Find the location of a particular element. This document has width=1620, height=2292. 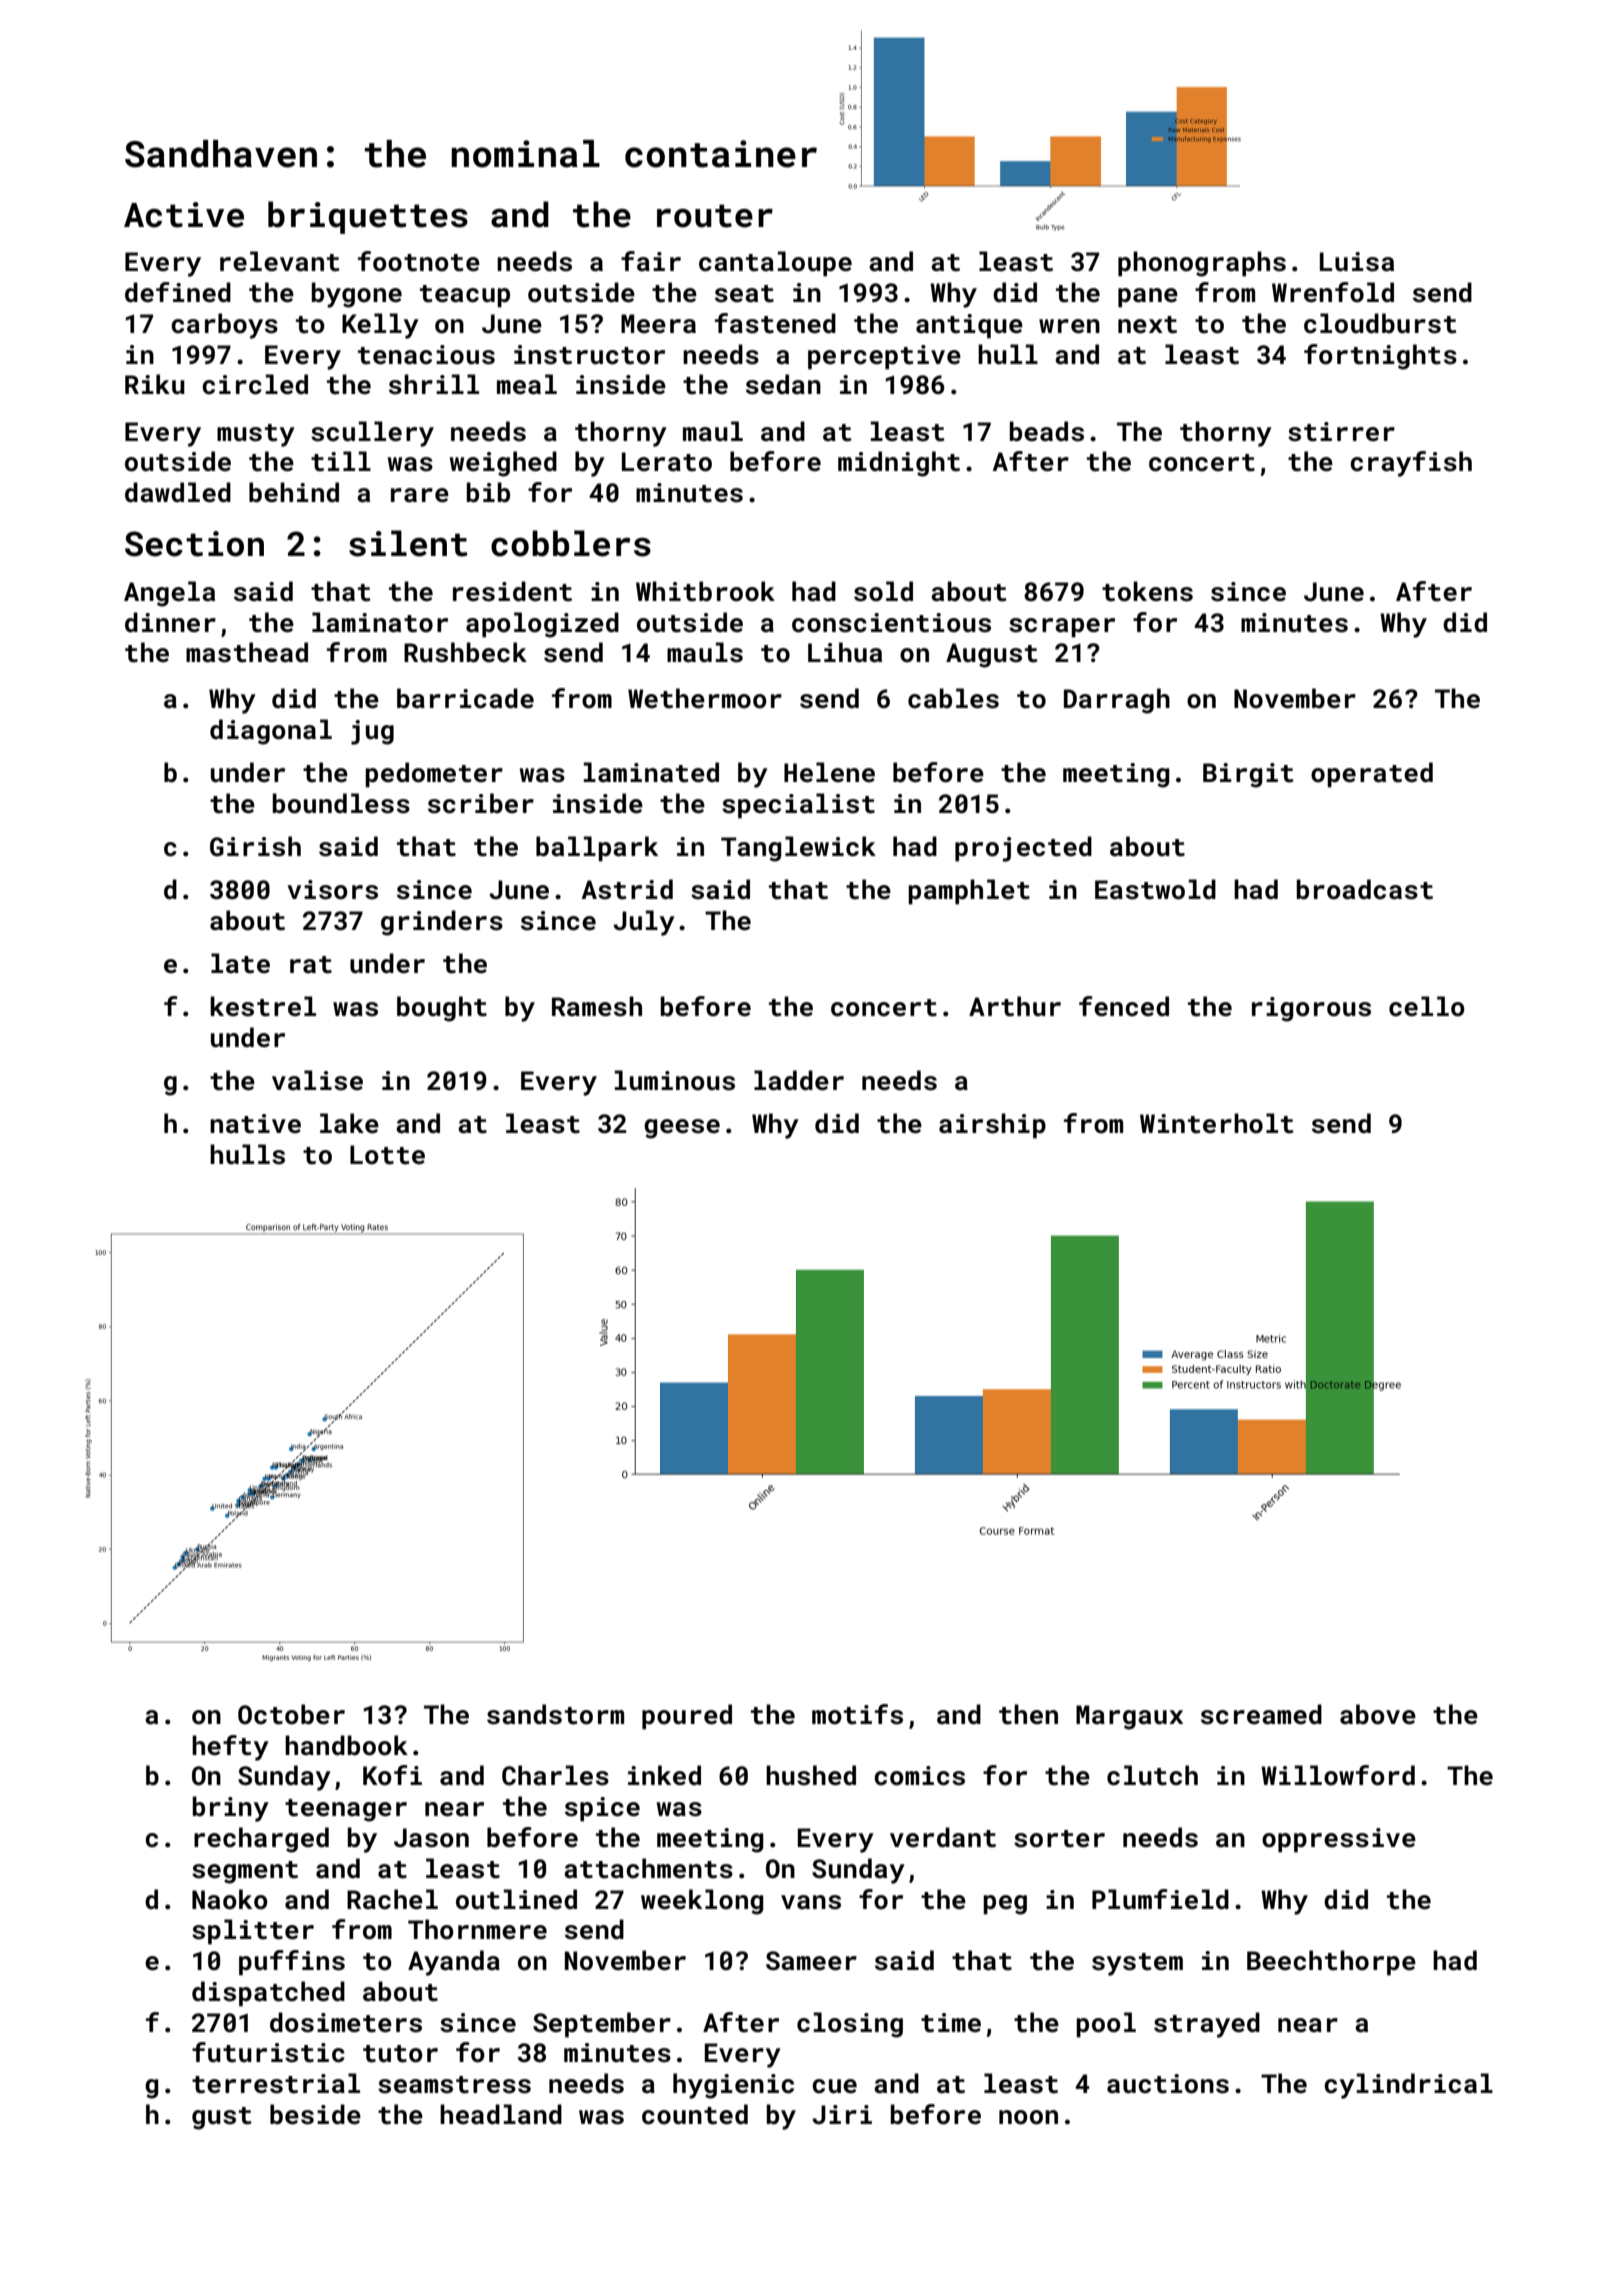

screamed is located at coordinates (1261, 1714).
